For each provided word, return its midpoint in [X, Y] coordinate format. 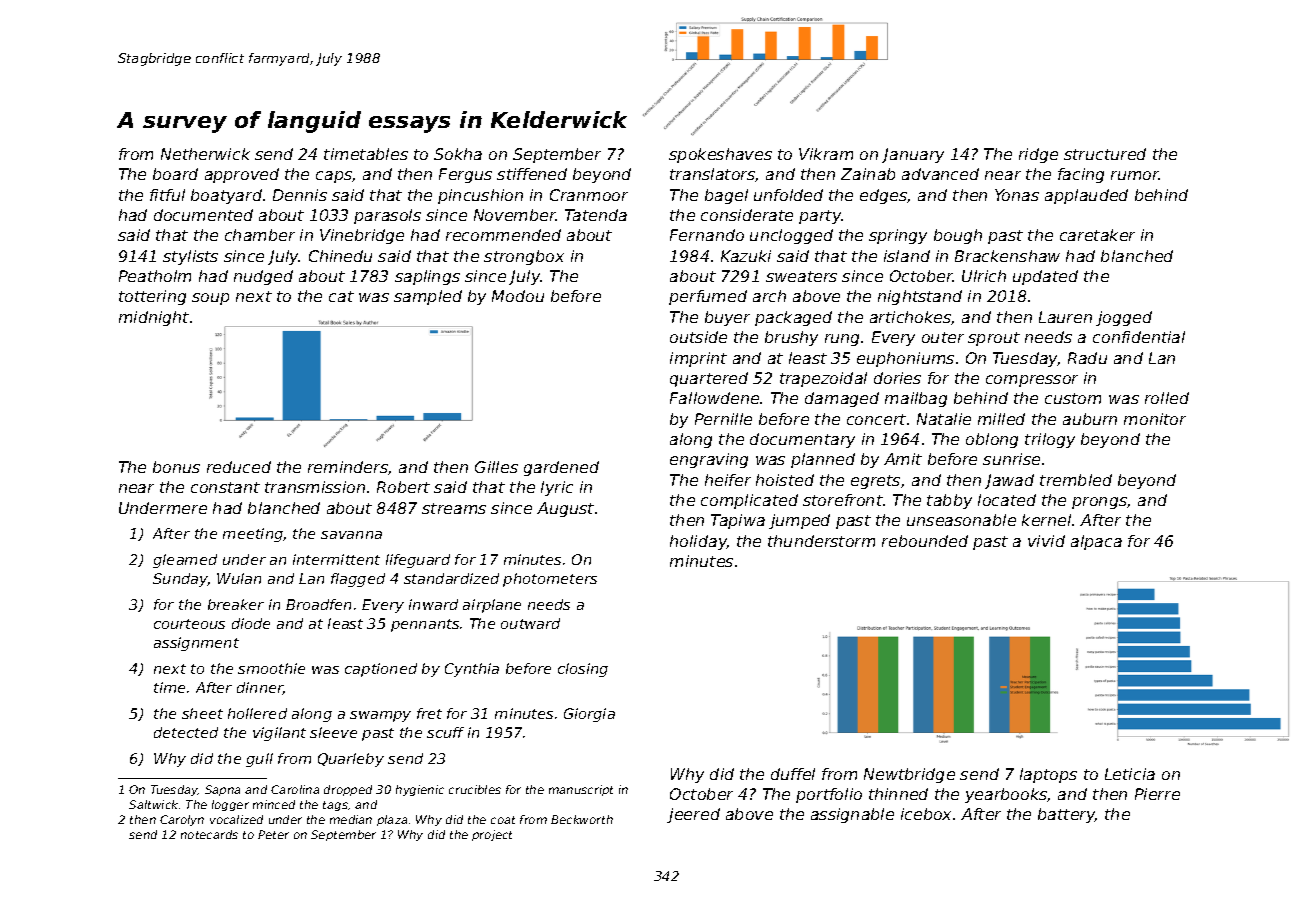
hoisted [785, 480]
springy [898, 236]
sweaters [801, 276]
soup [210, 299]
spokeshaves [720, 155]
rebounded [925, 541]
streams [454, 508]
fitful [167, 195]
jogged [1124, 318]
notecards [209, 834]
